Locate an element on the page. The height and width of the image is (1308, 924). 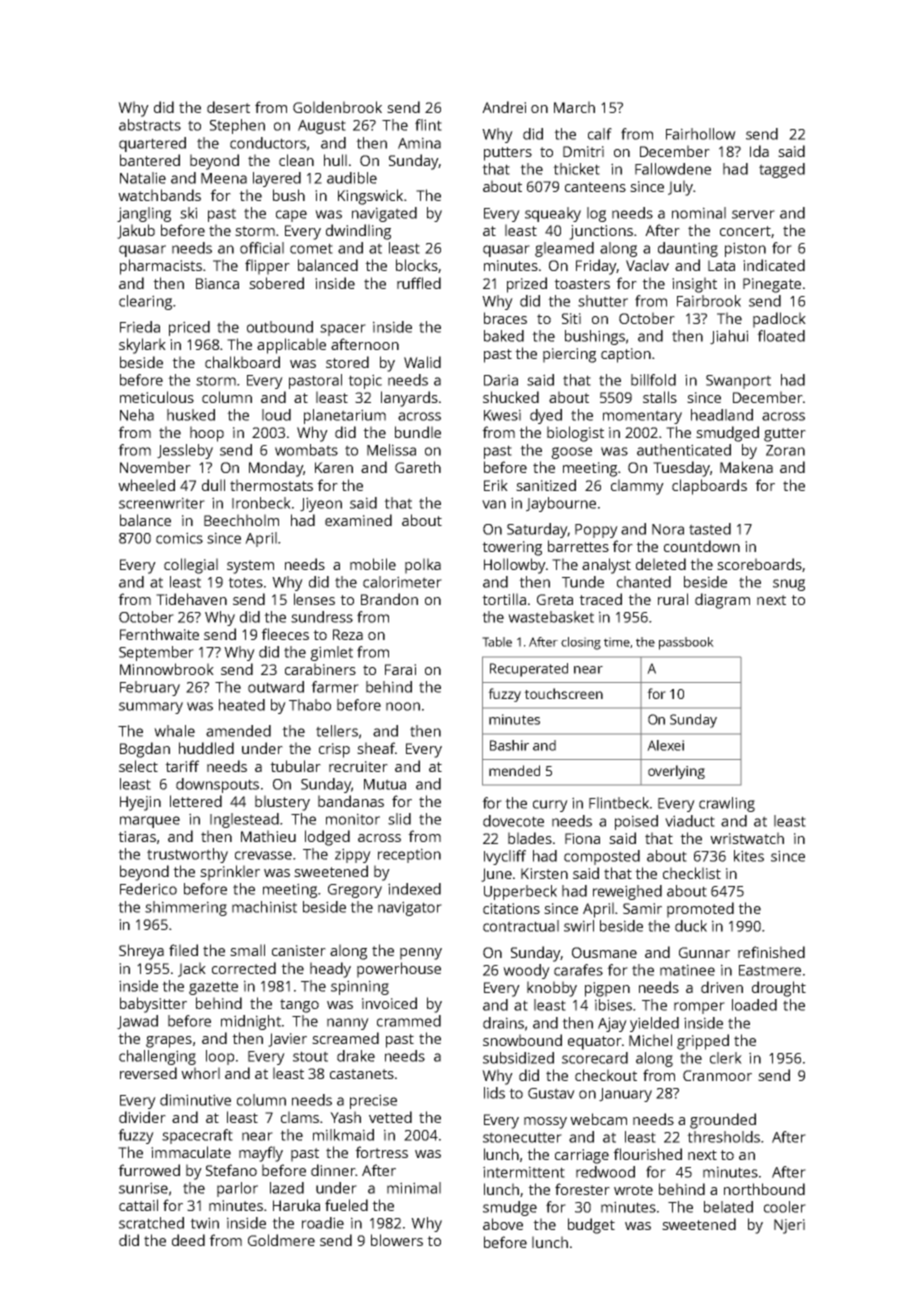
Daria is located at coordinates (501, 380).
